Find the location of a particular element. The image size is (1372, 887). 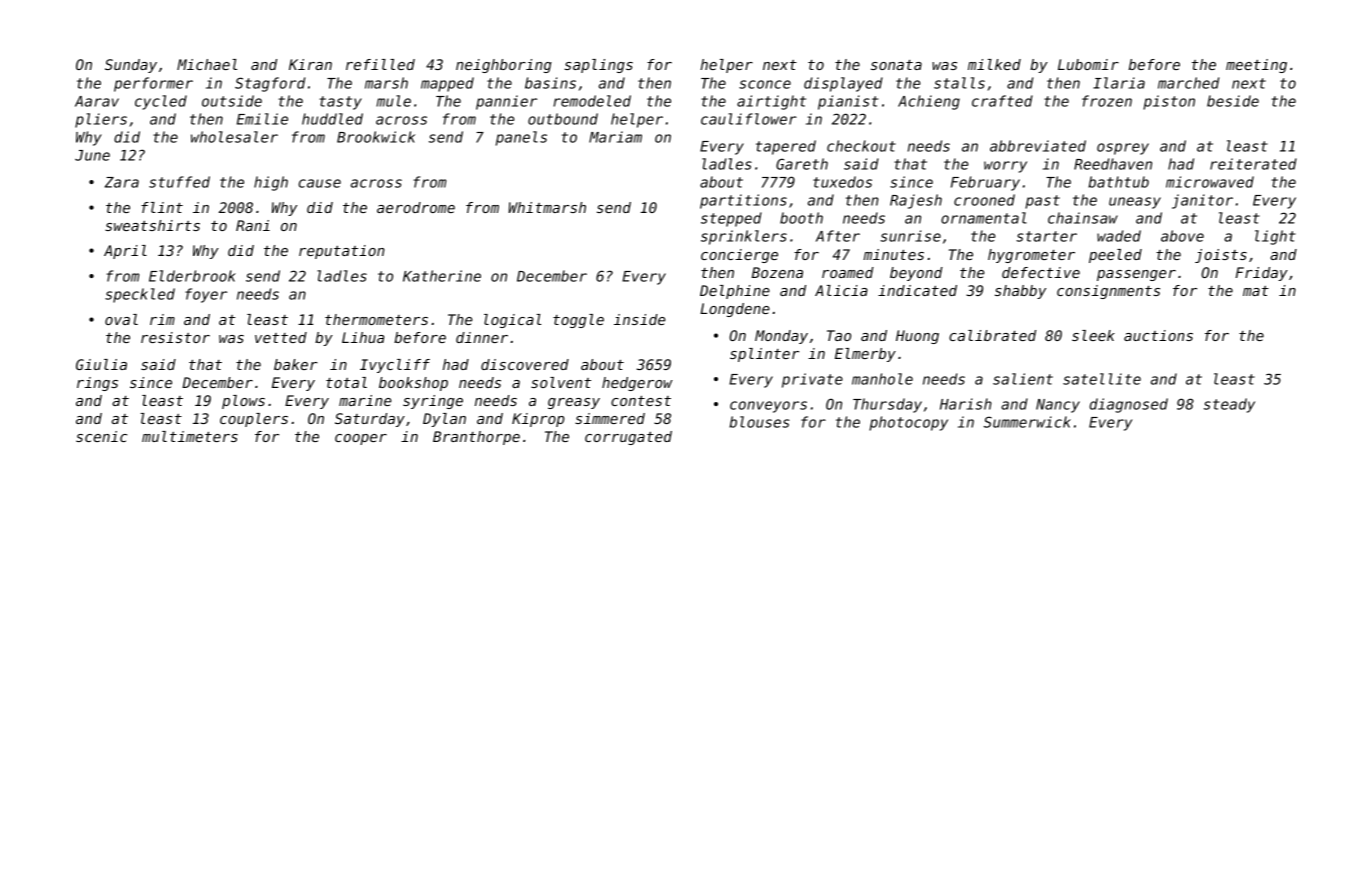

stalls is located at coordinates (959, 83).
